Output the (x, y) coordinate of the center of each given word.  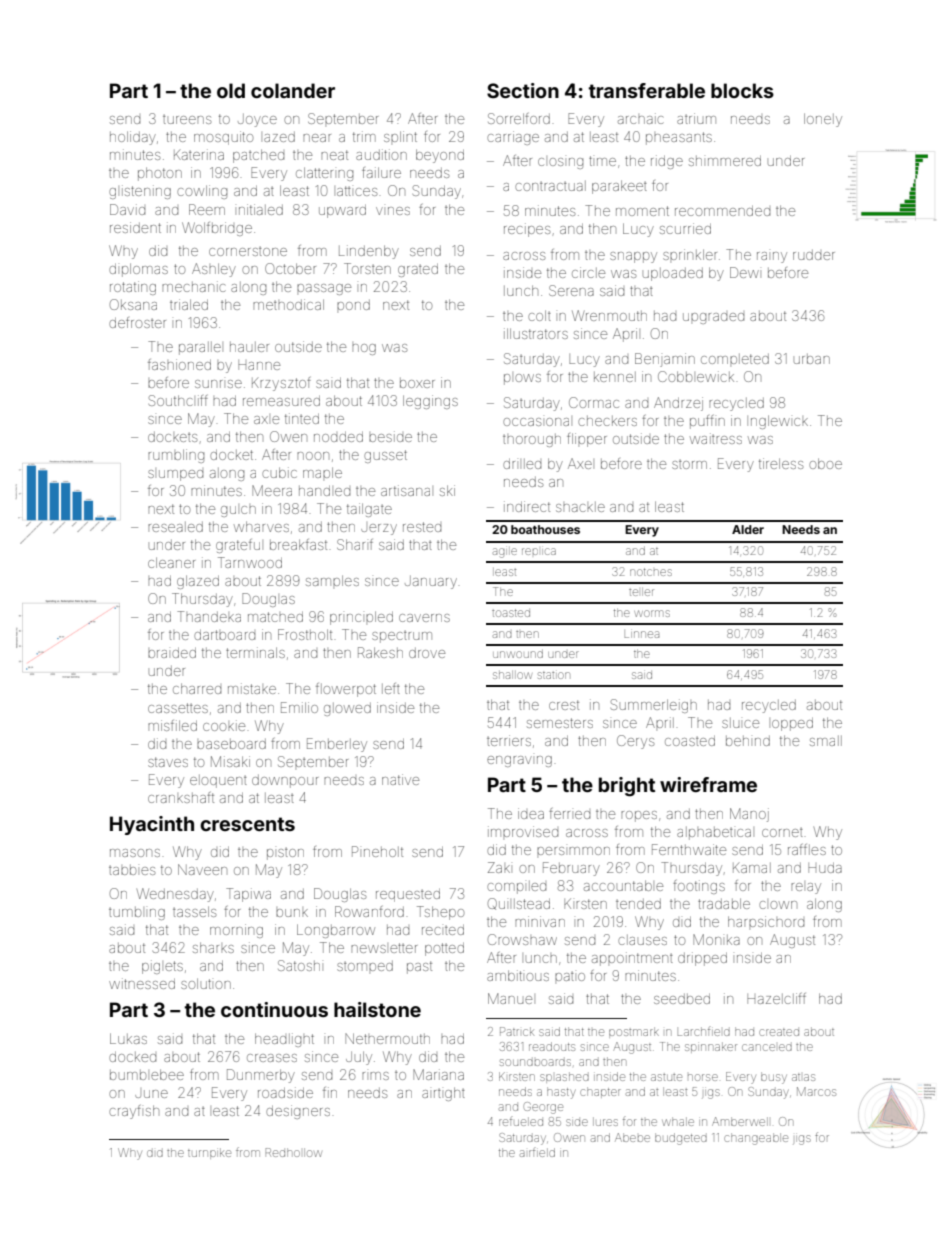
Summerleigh (654, 706)
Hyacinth (152, 825)
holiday (133, 138)
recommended (722, 211)
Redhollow (294, 1152)
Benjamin (665, 360)
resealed (175, 527)
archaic (640, 118)
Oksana (133, 304)
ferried (569, 813)
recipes (527, 230)
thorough (532, 440)
